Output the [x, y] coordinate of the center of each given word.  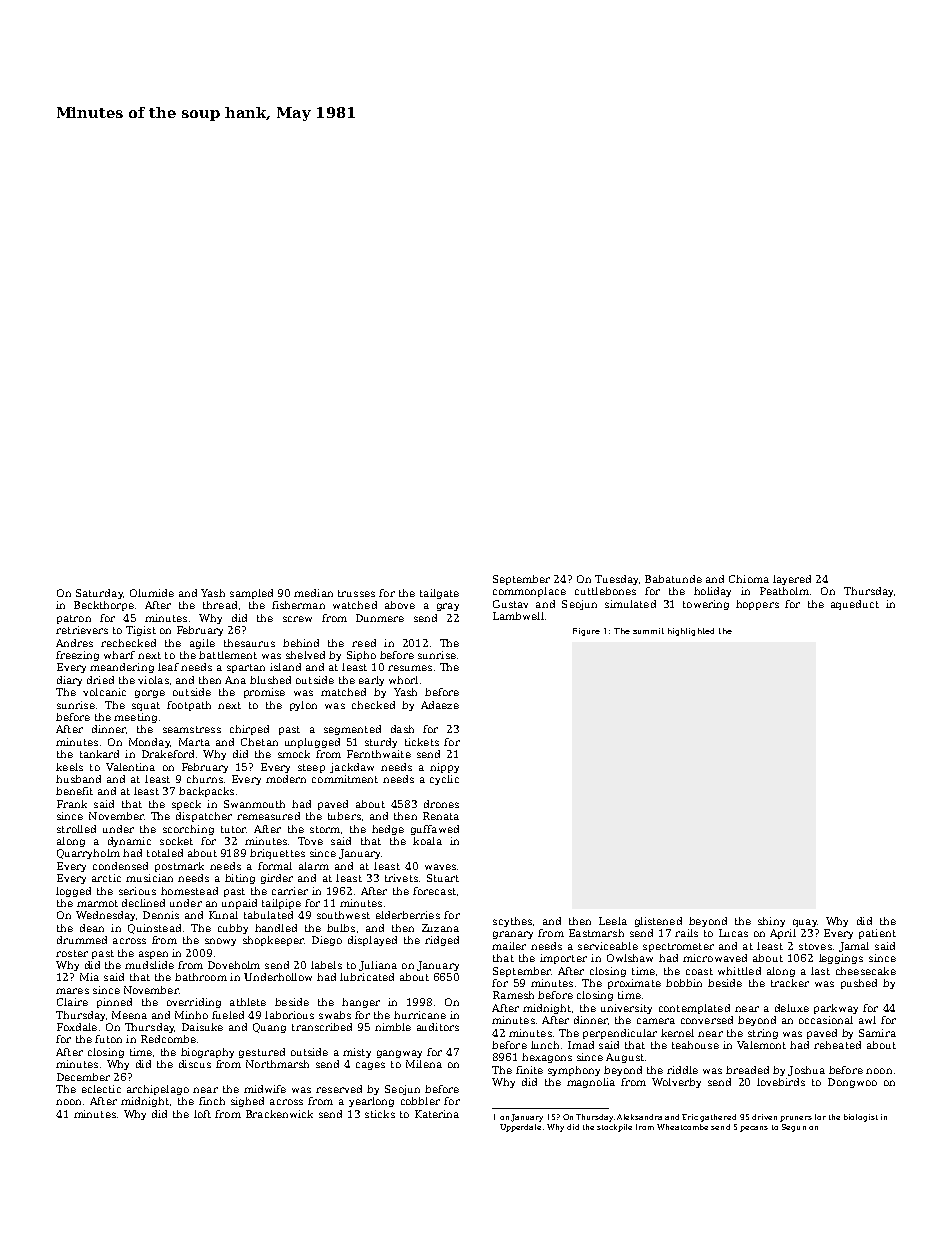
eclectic [101, 1089]
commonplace [529, 592]
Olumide [152, 593]
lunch [545, 1045]
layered [792, 580]
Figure [586, 632]
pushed [859, 984]
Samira [877, 1033]
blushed [270, 680]
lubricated [367, 977]
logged [73, 892]
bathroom [201, 977]
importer [563, 959]
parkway [836, 1009]
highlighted [691, 632]
